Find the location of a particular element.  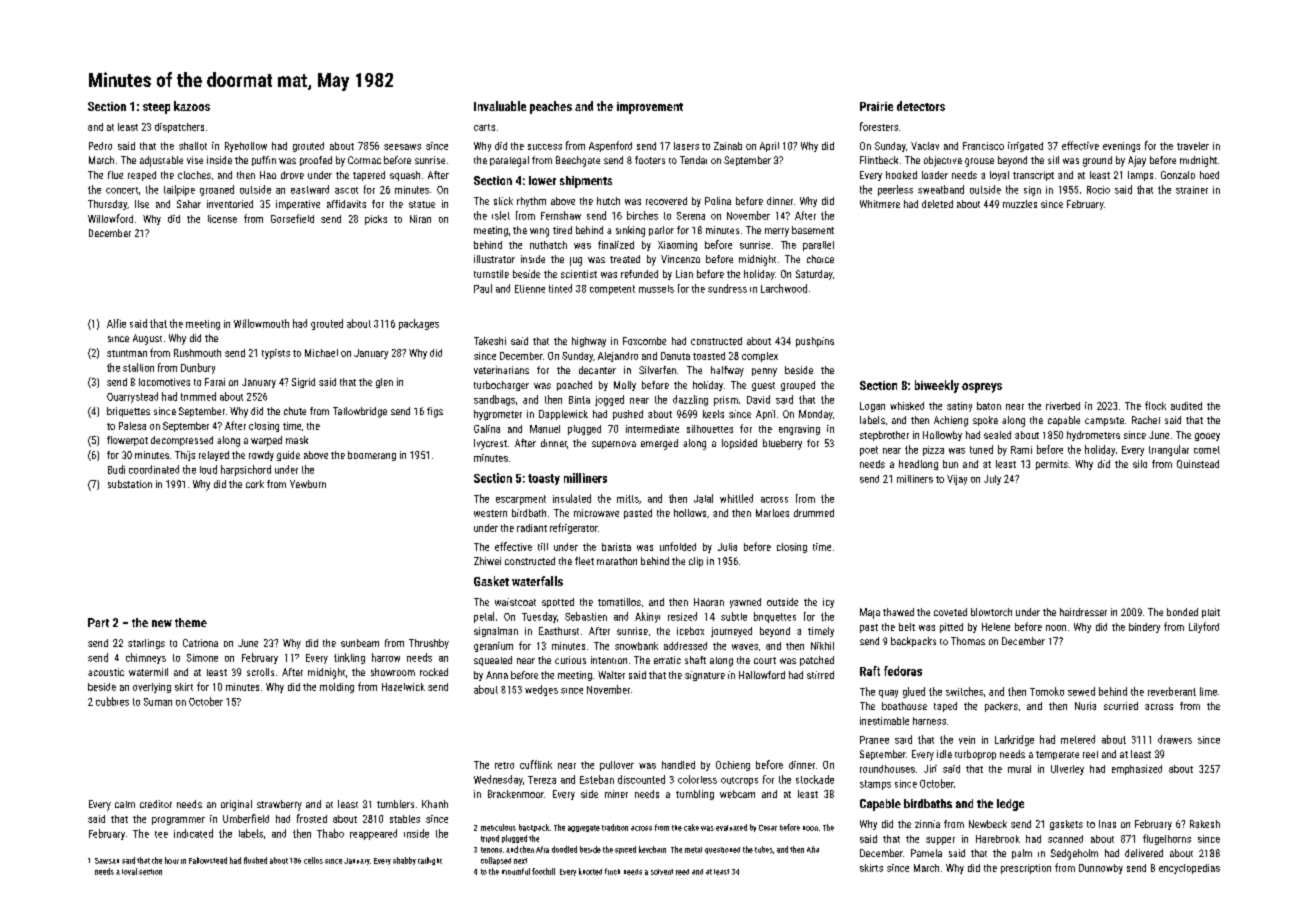

audited is located at coordinates (1186, 406).
